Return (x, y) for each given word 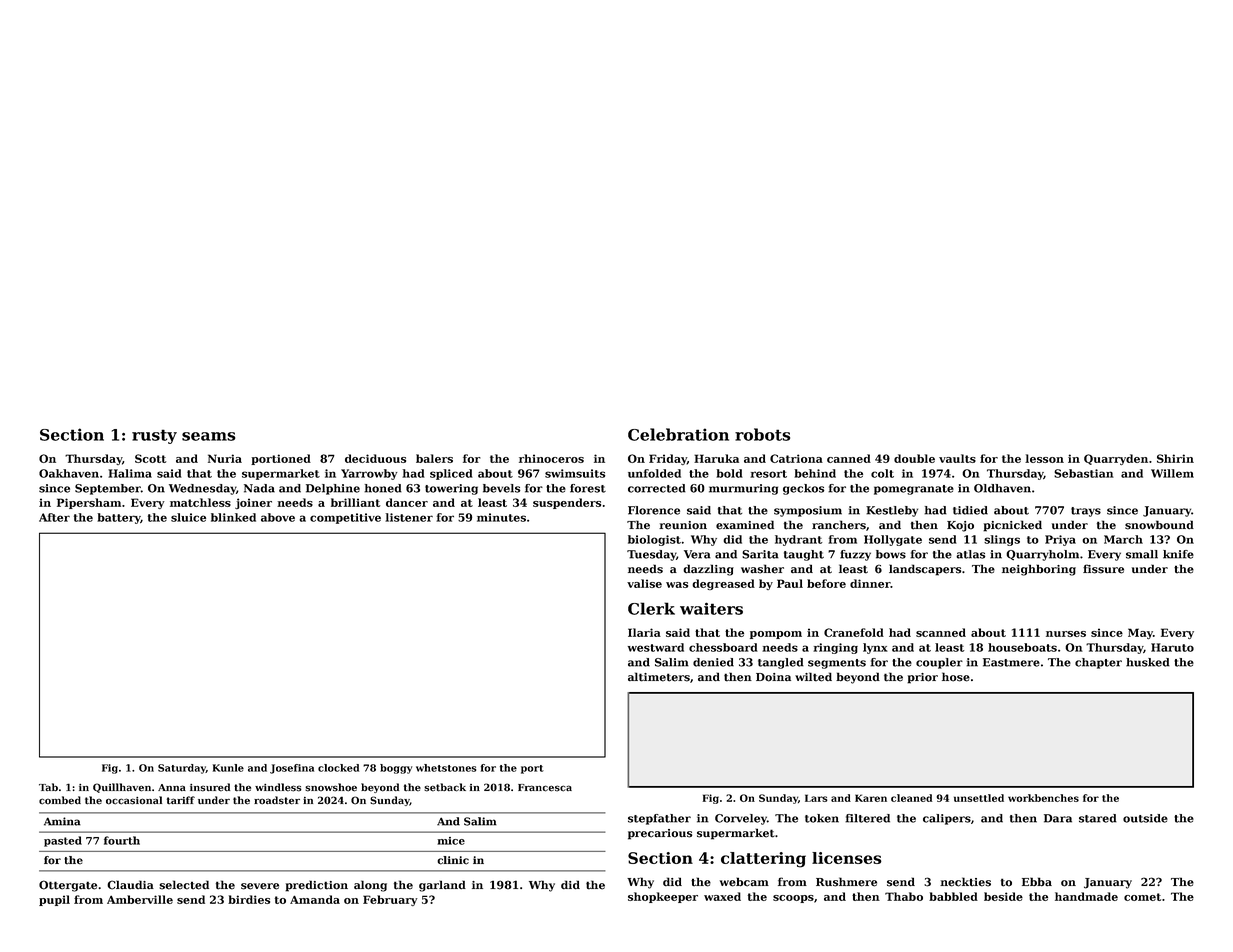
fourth (122, 840)
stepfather (659, 819)
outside (1145, 818)
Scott (150, 458)
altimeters (659, 677)
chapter (1098, 663)
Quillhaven (122, 788)
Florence (654, 510)
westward (656, 647)
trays (1086, 512)
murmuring (743, 489)
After (54, 517)
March (1123, 539)
